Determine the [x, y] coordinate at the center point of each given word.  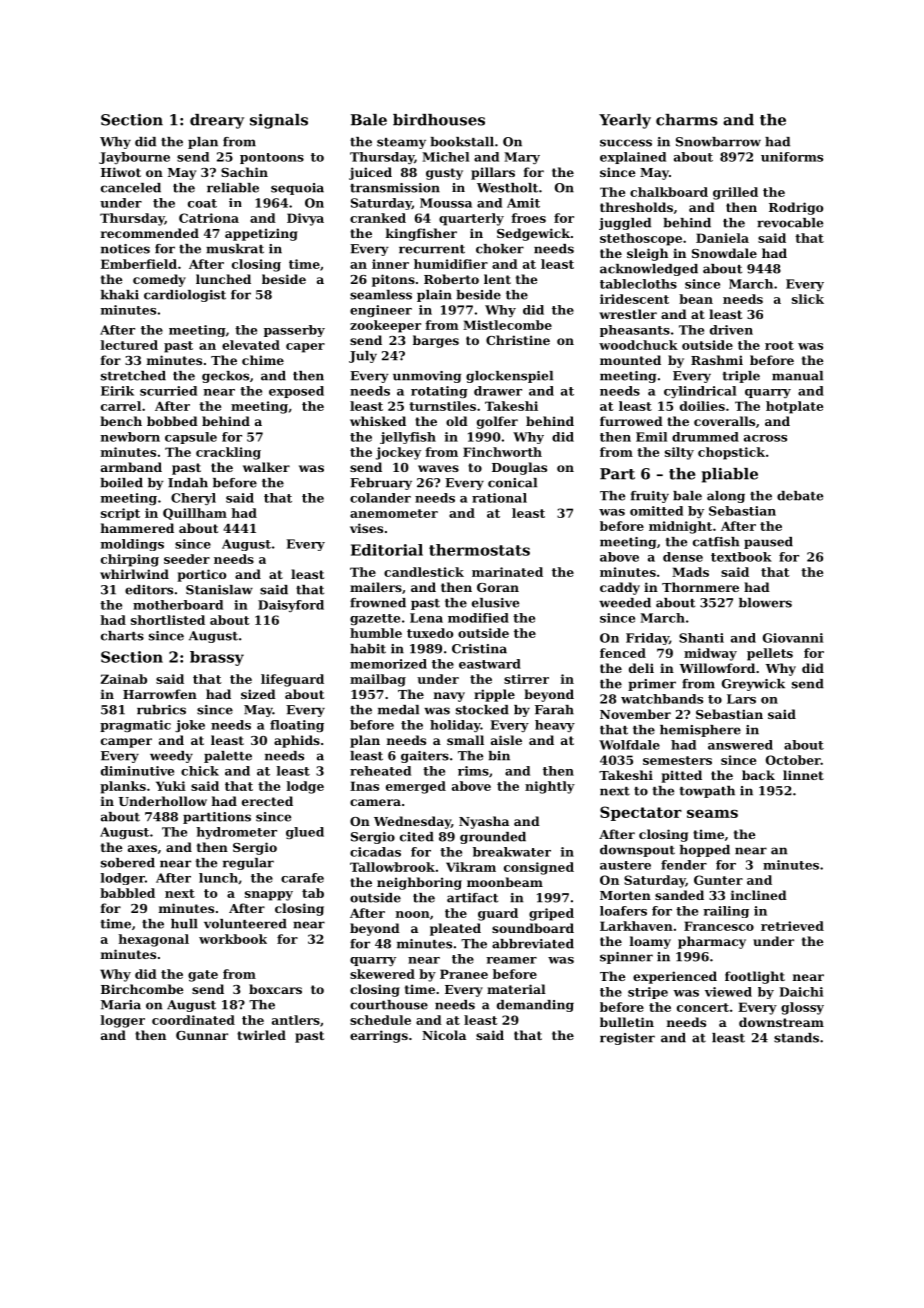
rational [499, 498]
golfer [497, 422]
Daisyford [291, 606]
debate [800, 496]
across [765, 438]
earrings [379, 1036]
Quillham [195, 514]
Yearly [625, 121]
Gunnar [202, 1035]
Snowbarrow [718, 142]
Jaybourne [134, 158]
